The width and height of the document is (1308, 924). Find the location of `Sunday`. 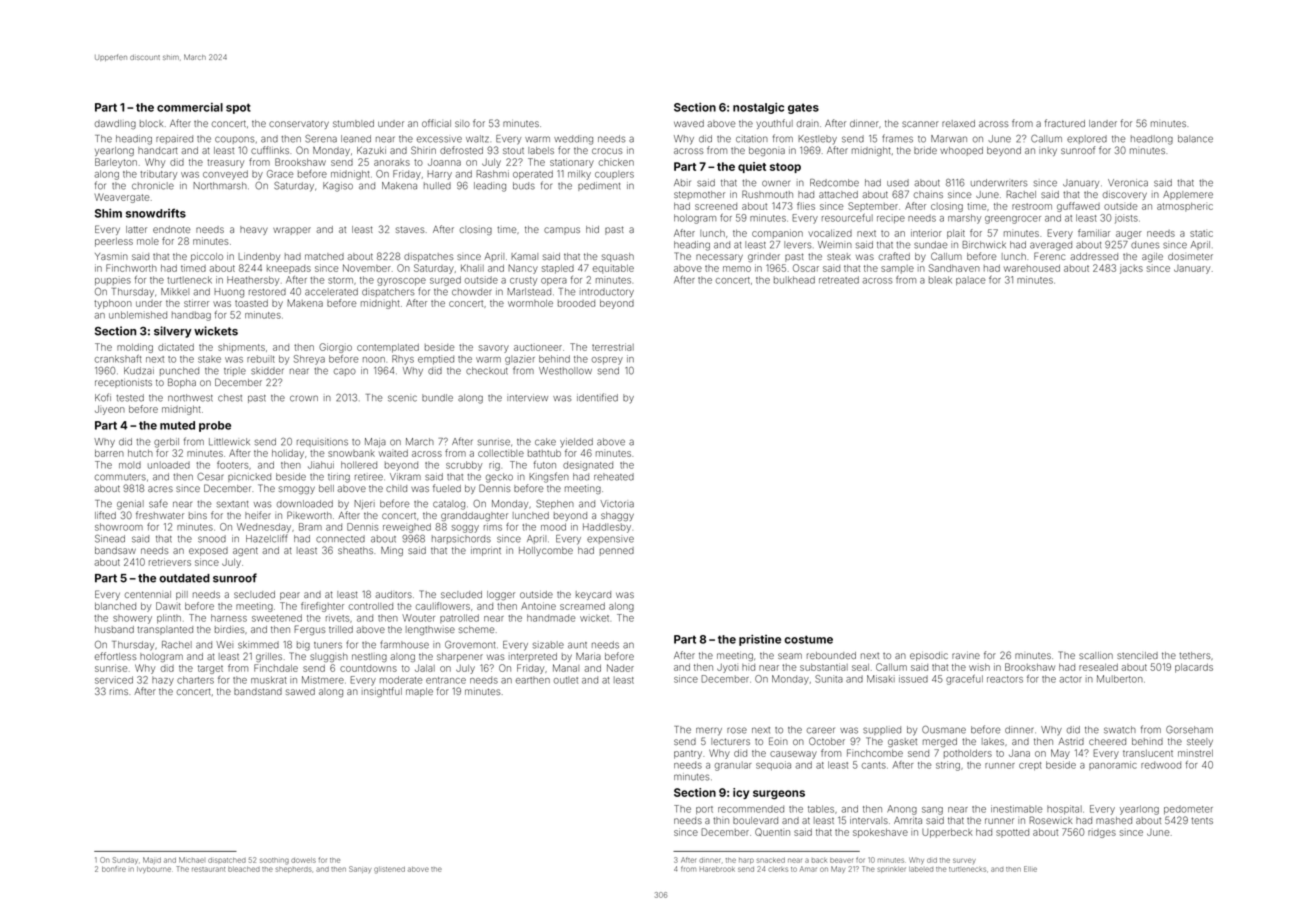

Sunday is located at coordinates (125, 860).
